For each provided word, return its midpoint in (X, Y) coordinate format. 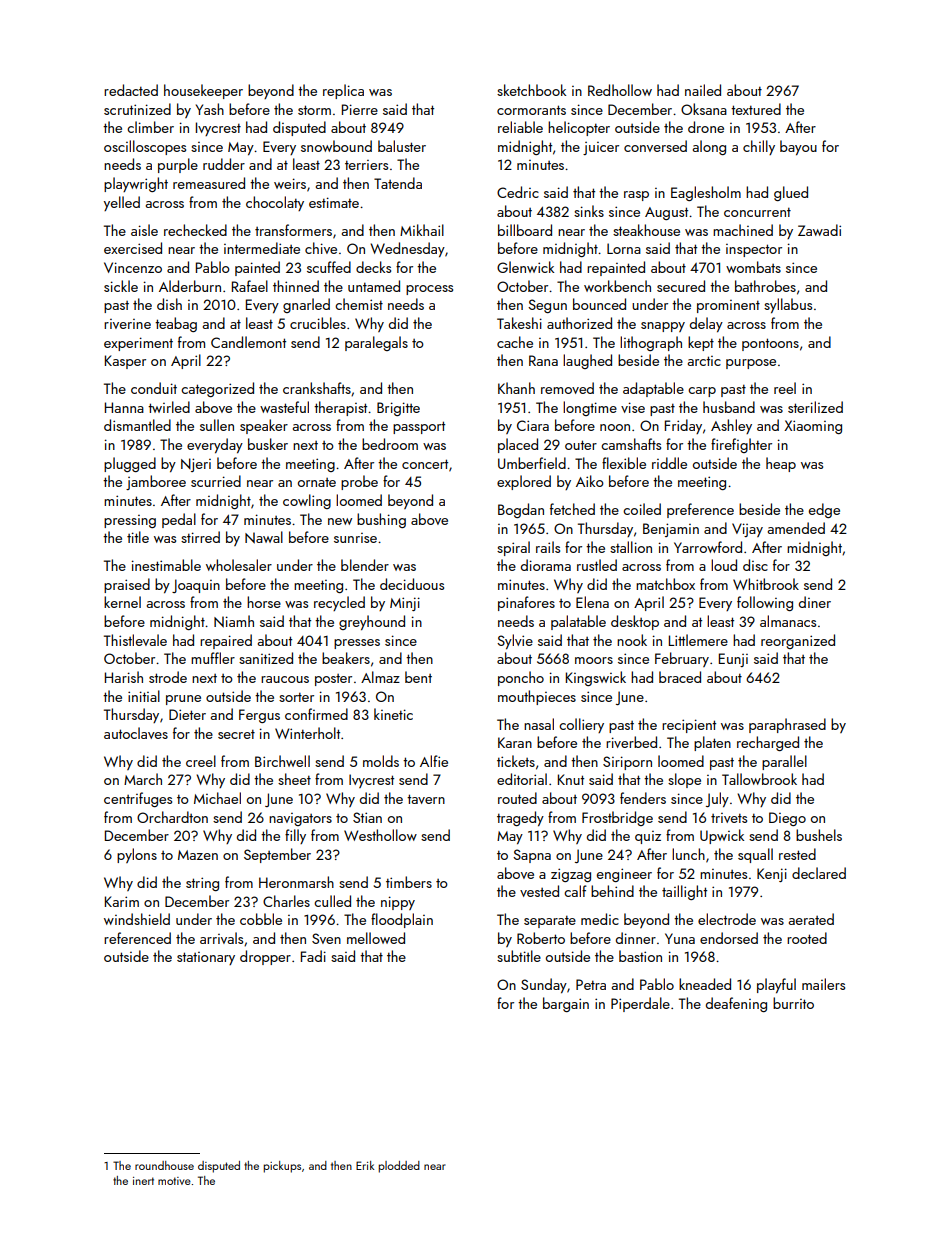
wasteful (284, 407)
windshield (137, 919)
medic (600, 919)
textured (756, 109)
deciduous (412, 584)
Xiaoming (813, 427)
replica (343, 91)
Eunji (733, 660)
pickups (282, 1167)
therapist (340, 408)
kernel (122, 602)
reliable (520, 127)
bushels (819, 835)
